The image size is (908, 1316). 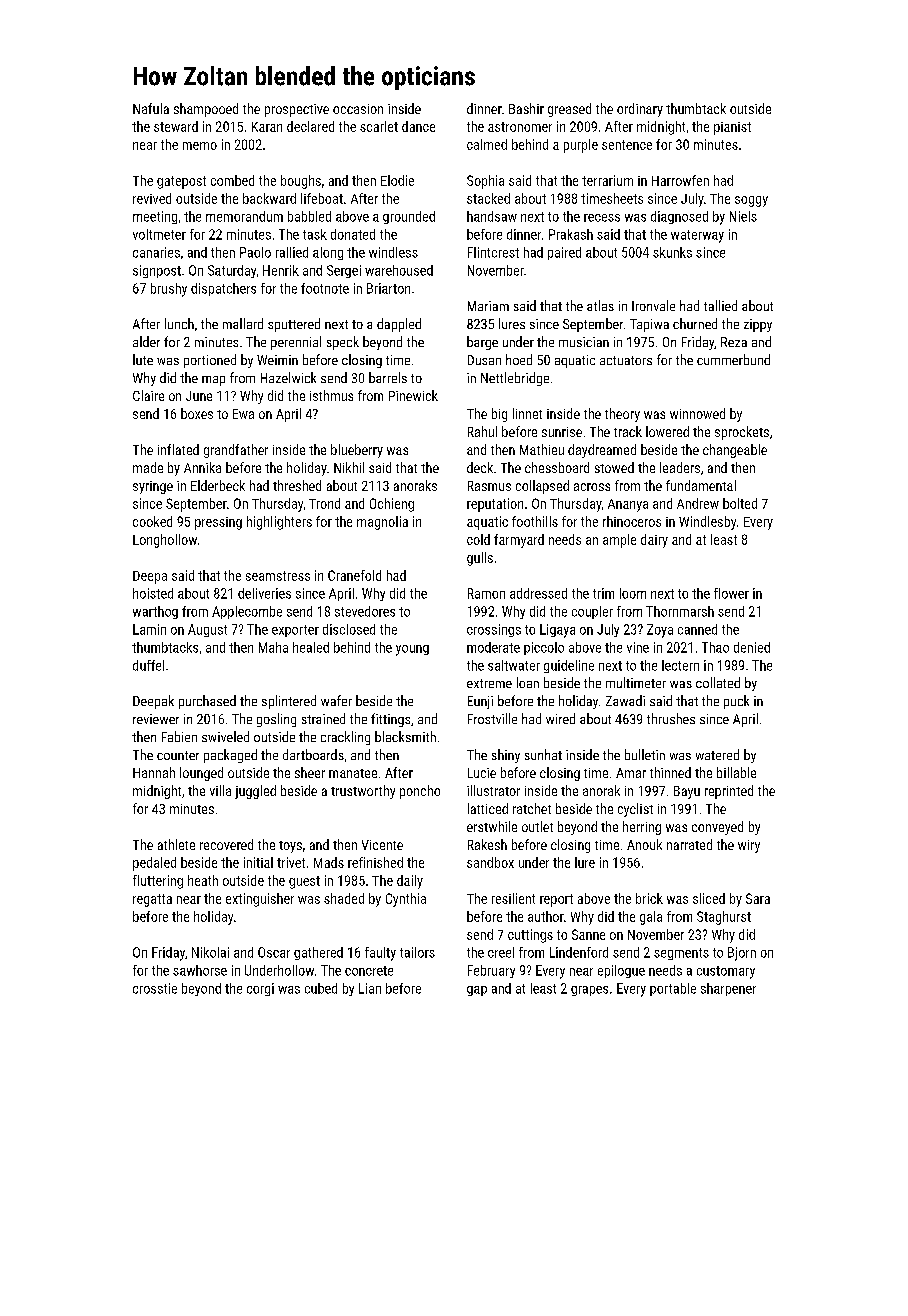 What do you see at coordinates (532, 808) in the screenshot?
I see `ratchet` at bounding box center [532, 808].
